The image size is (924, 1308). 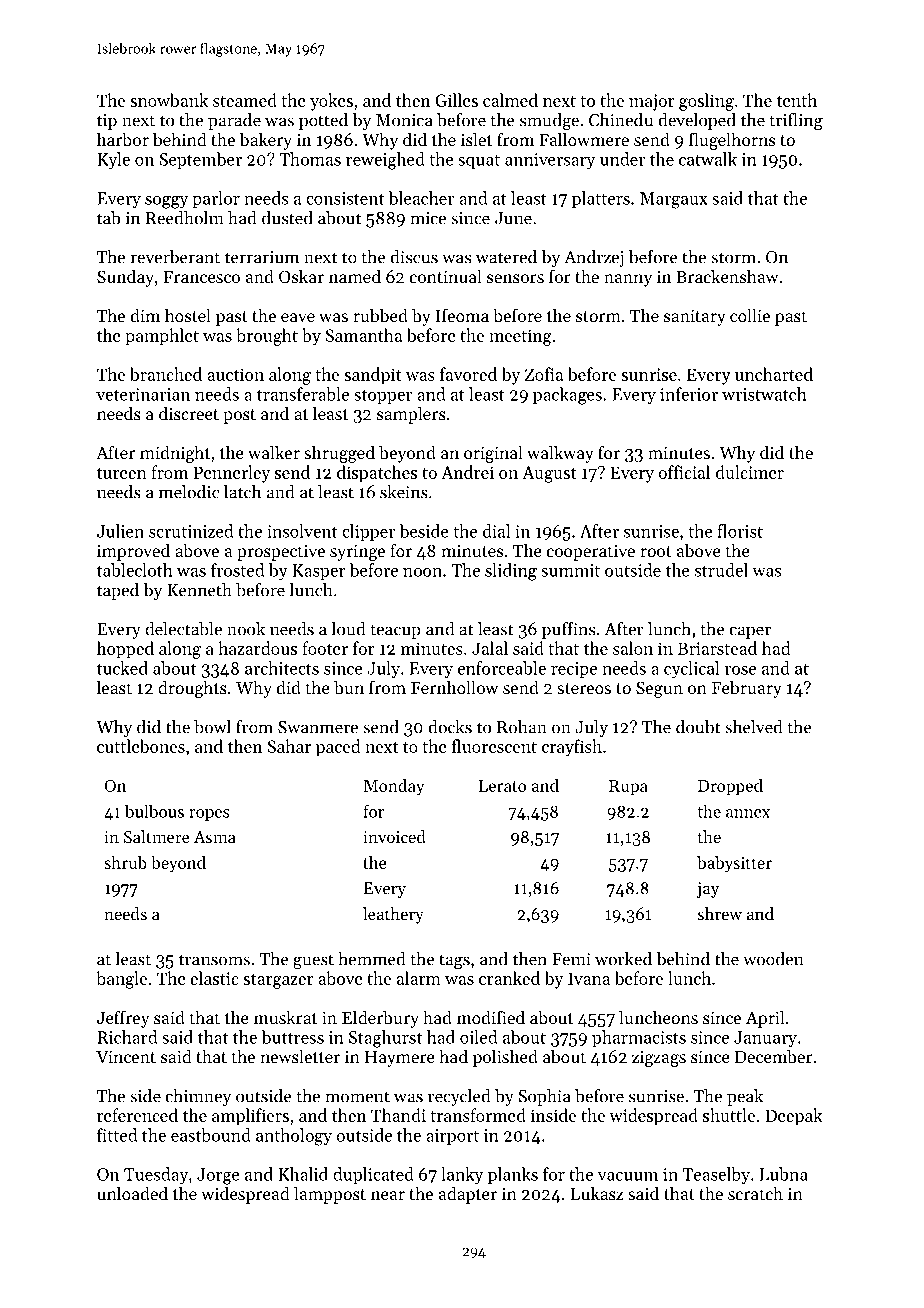 What do you see at coordinates (117, 1135) in the document?
I see `fitted` at bounding box center [117, 1135].
